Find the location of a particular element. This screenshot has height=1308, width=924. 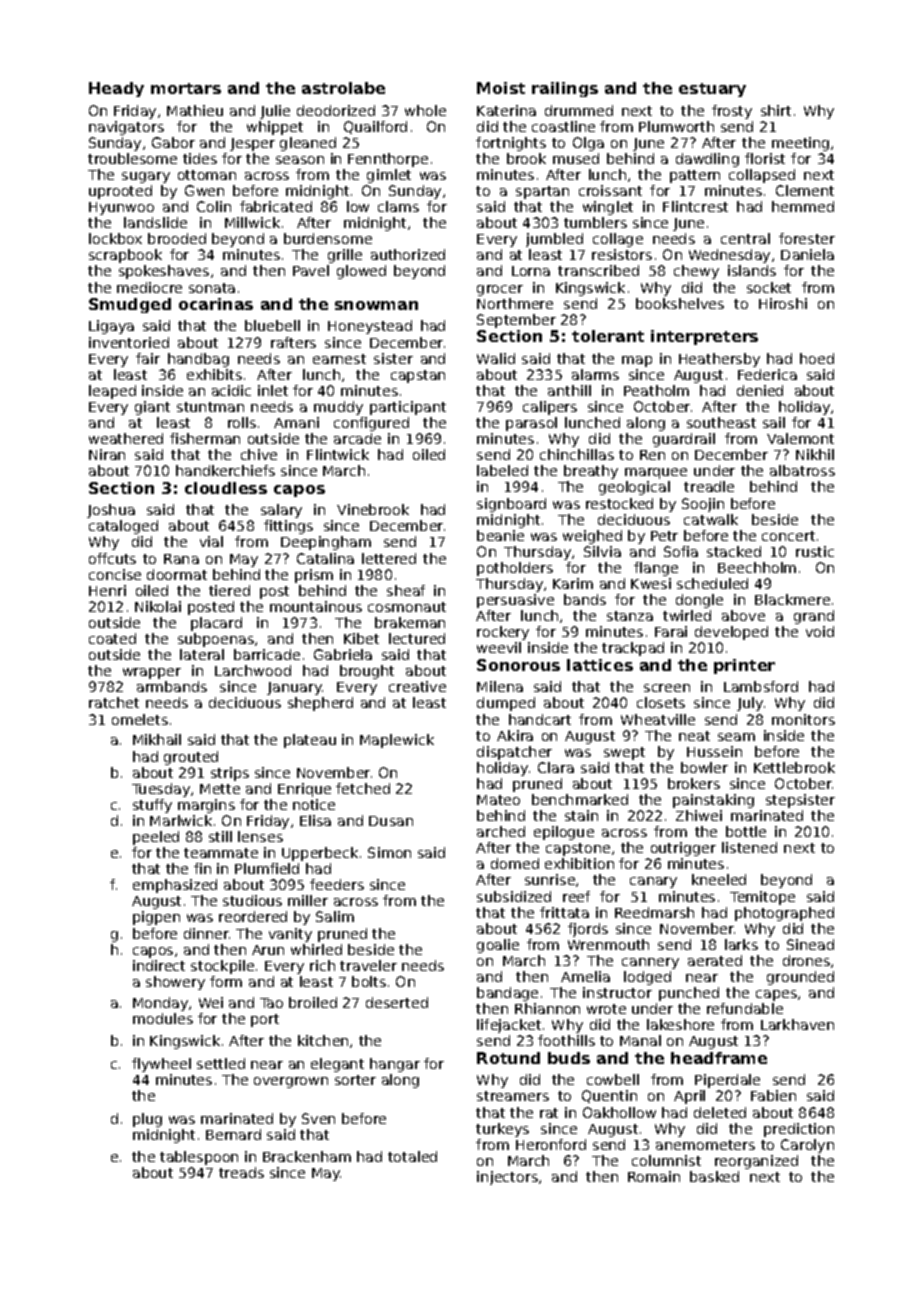

vanity is located at coordinates (290, 935).
